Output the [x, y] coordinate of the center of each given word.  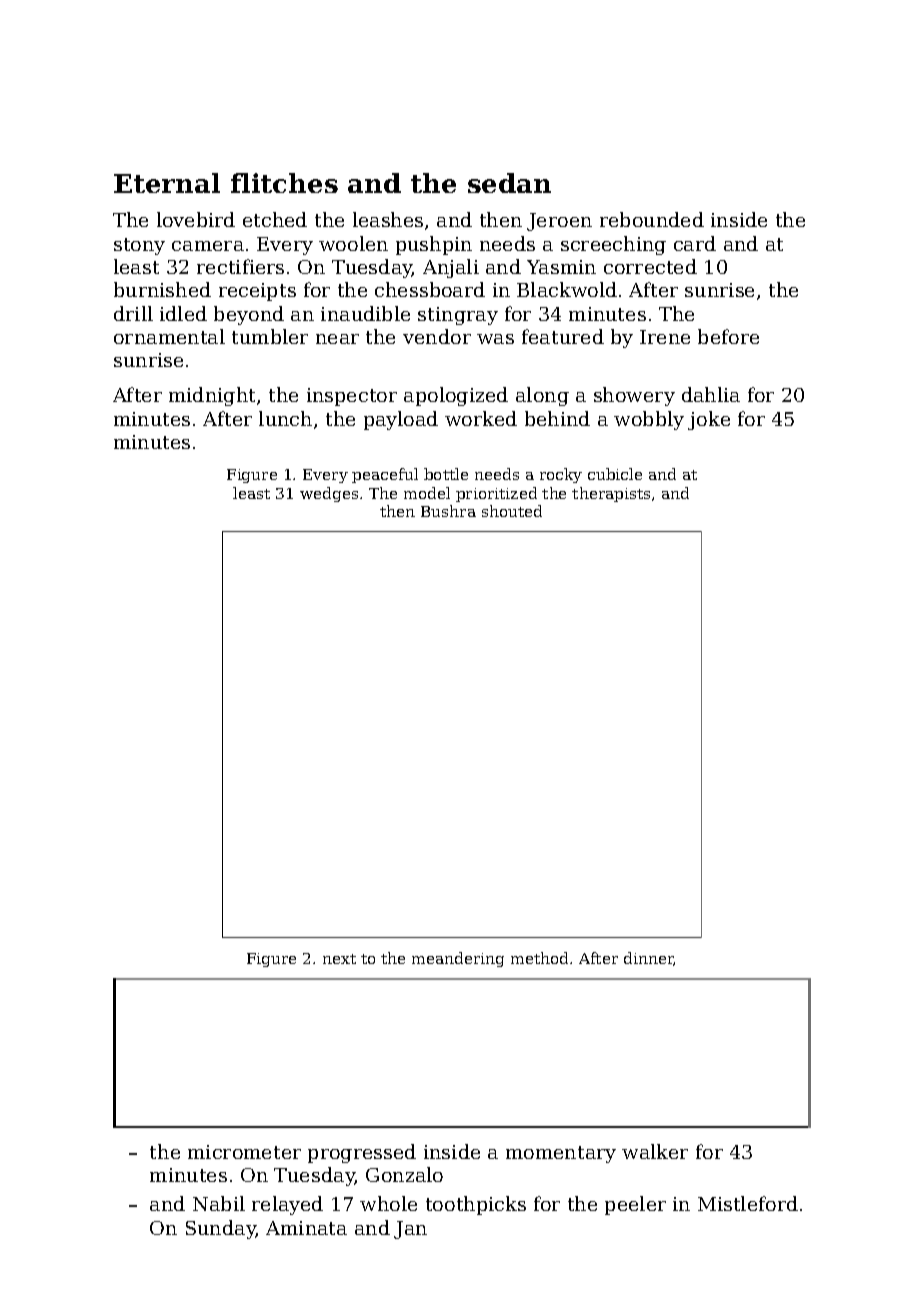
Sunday [221, 1229]
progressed [362, 1153]
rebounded [652, 219]
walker [655, 1151]
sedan [509, 183]
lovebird [196, 219]
